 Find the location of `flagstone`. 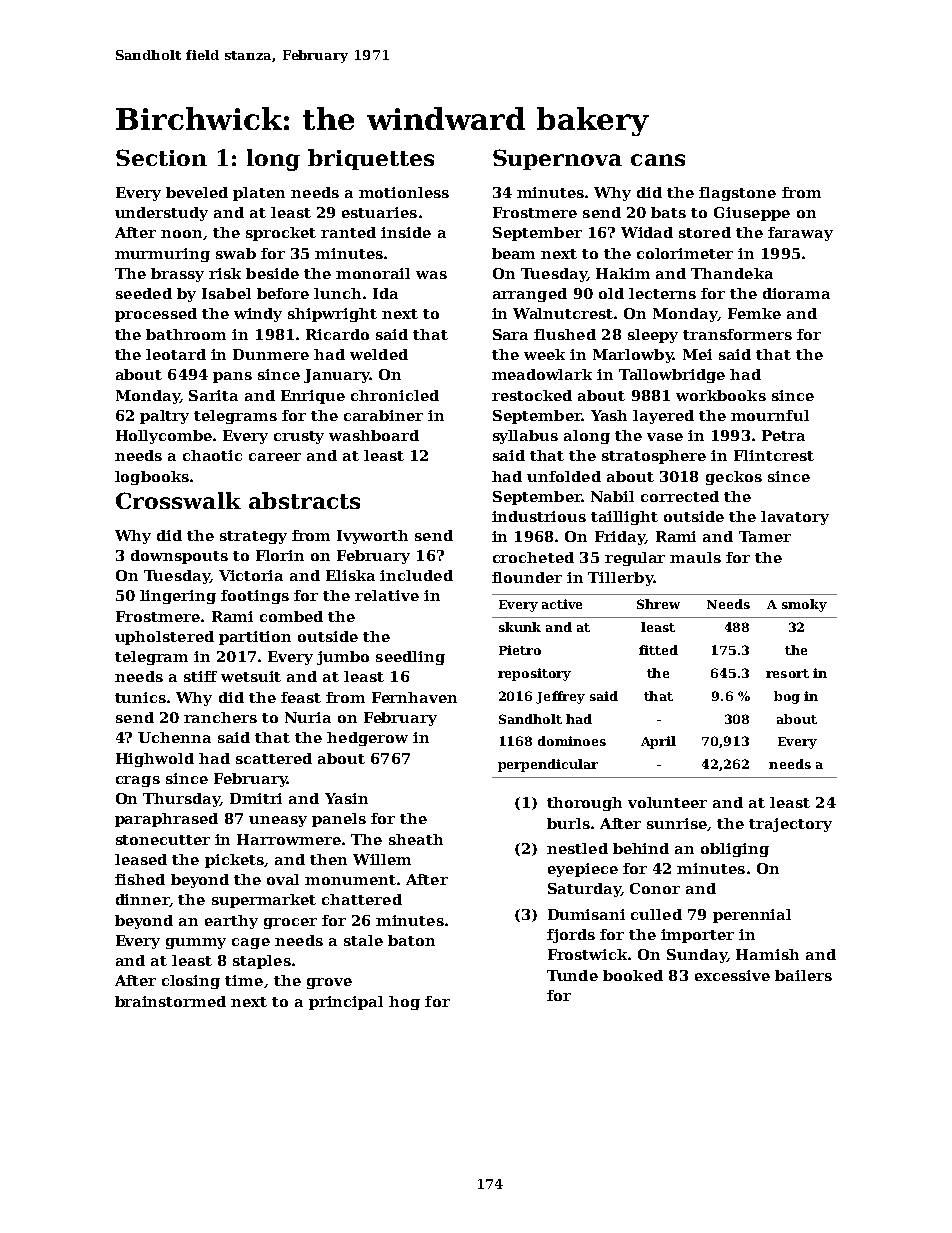

flagstone is located at coordinates (737, 194).
